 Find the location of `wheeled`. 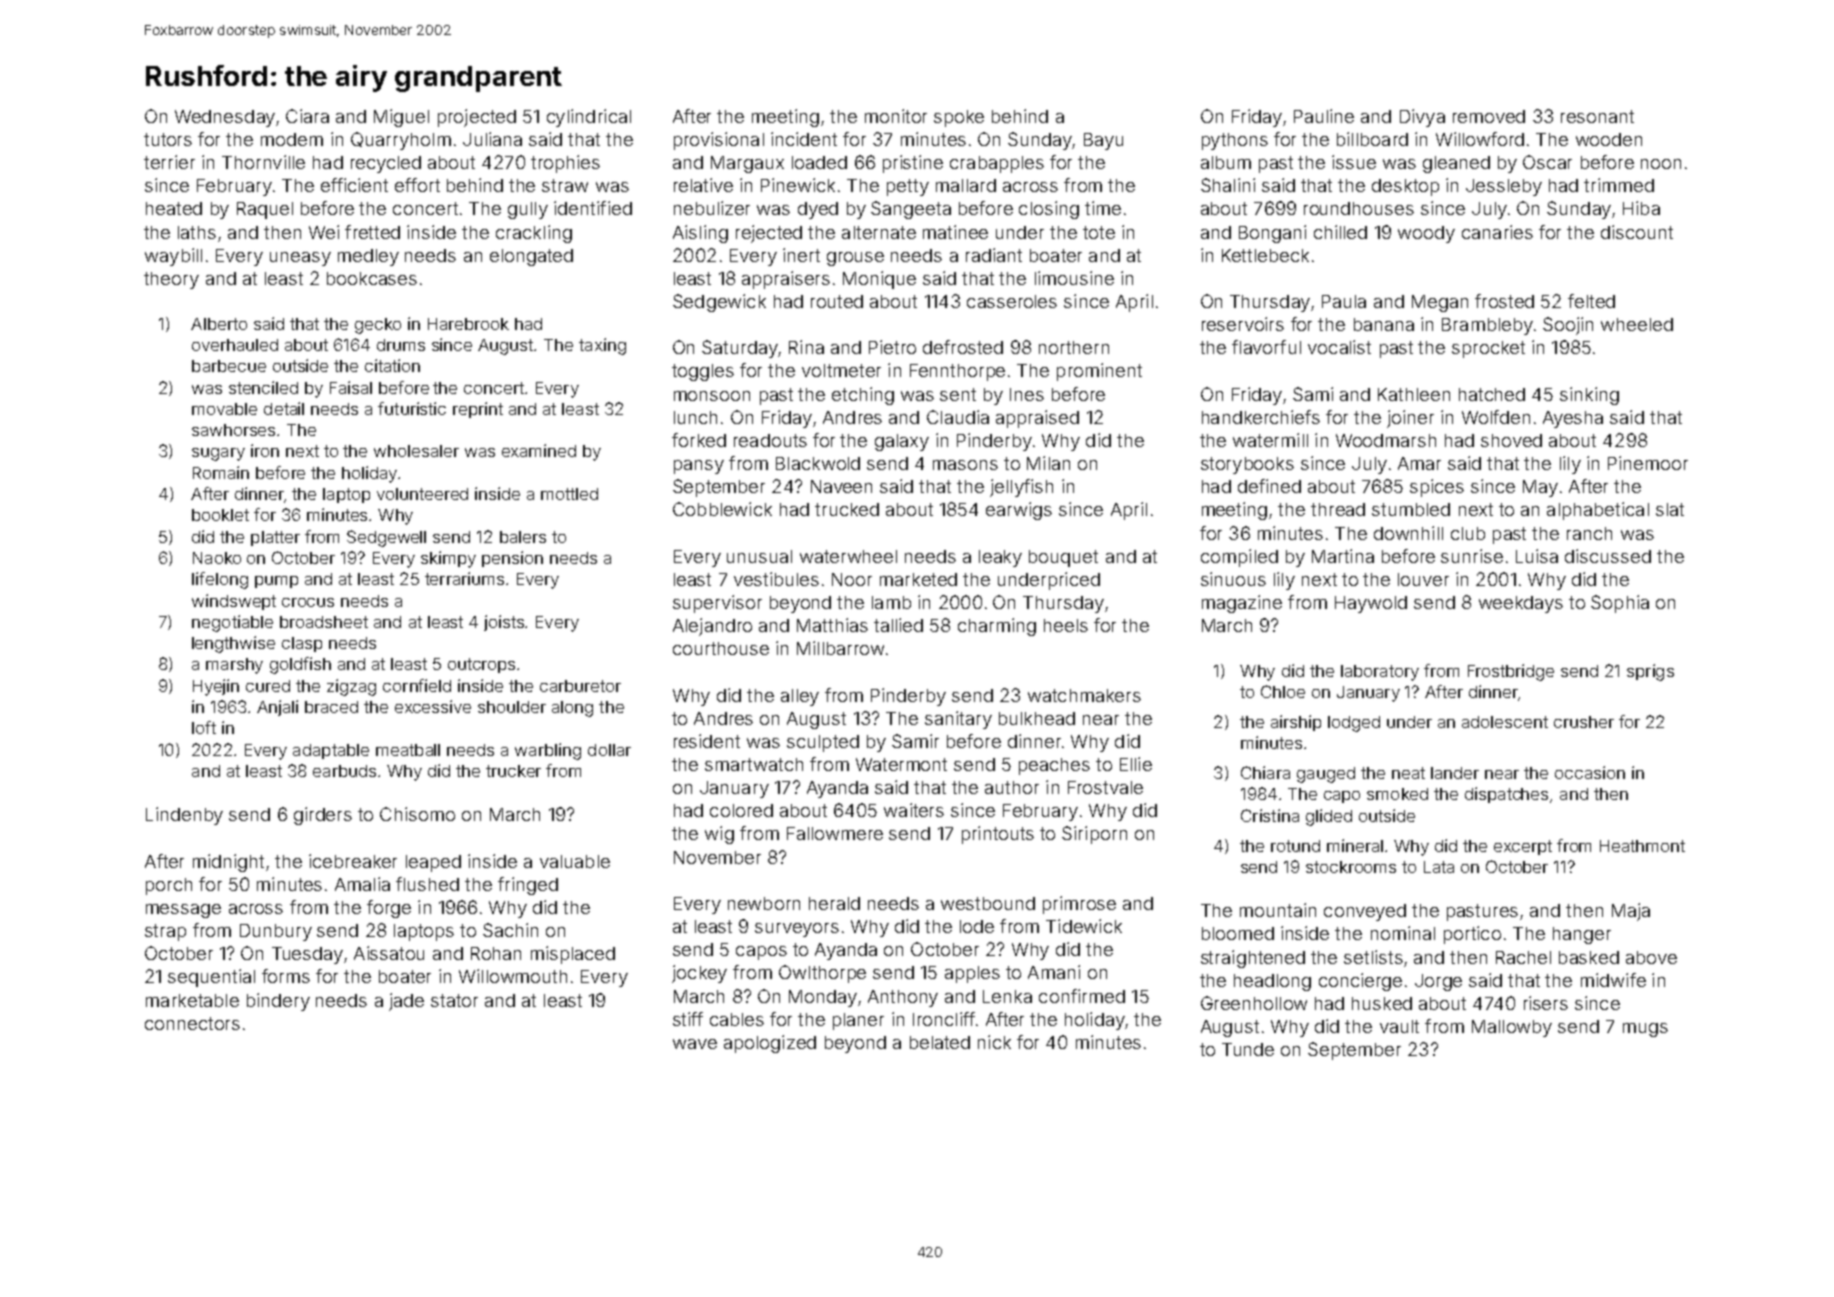

wheeled is located at coordinates (1637, 324).
